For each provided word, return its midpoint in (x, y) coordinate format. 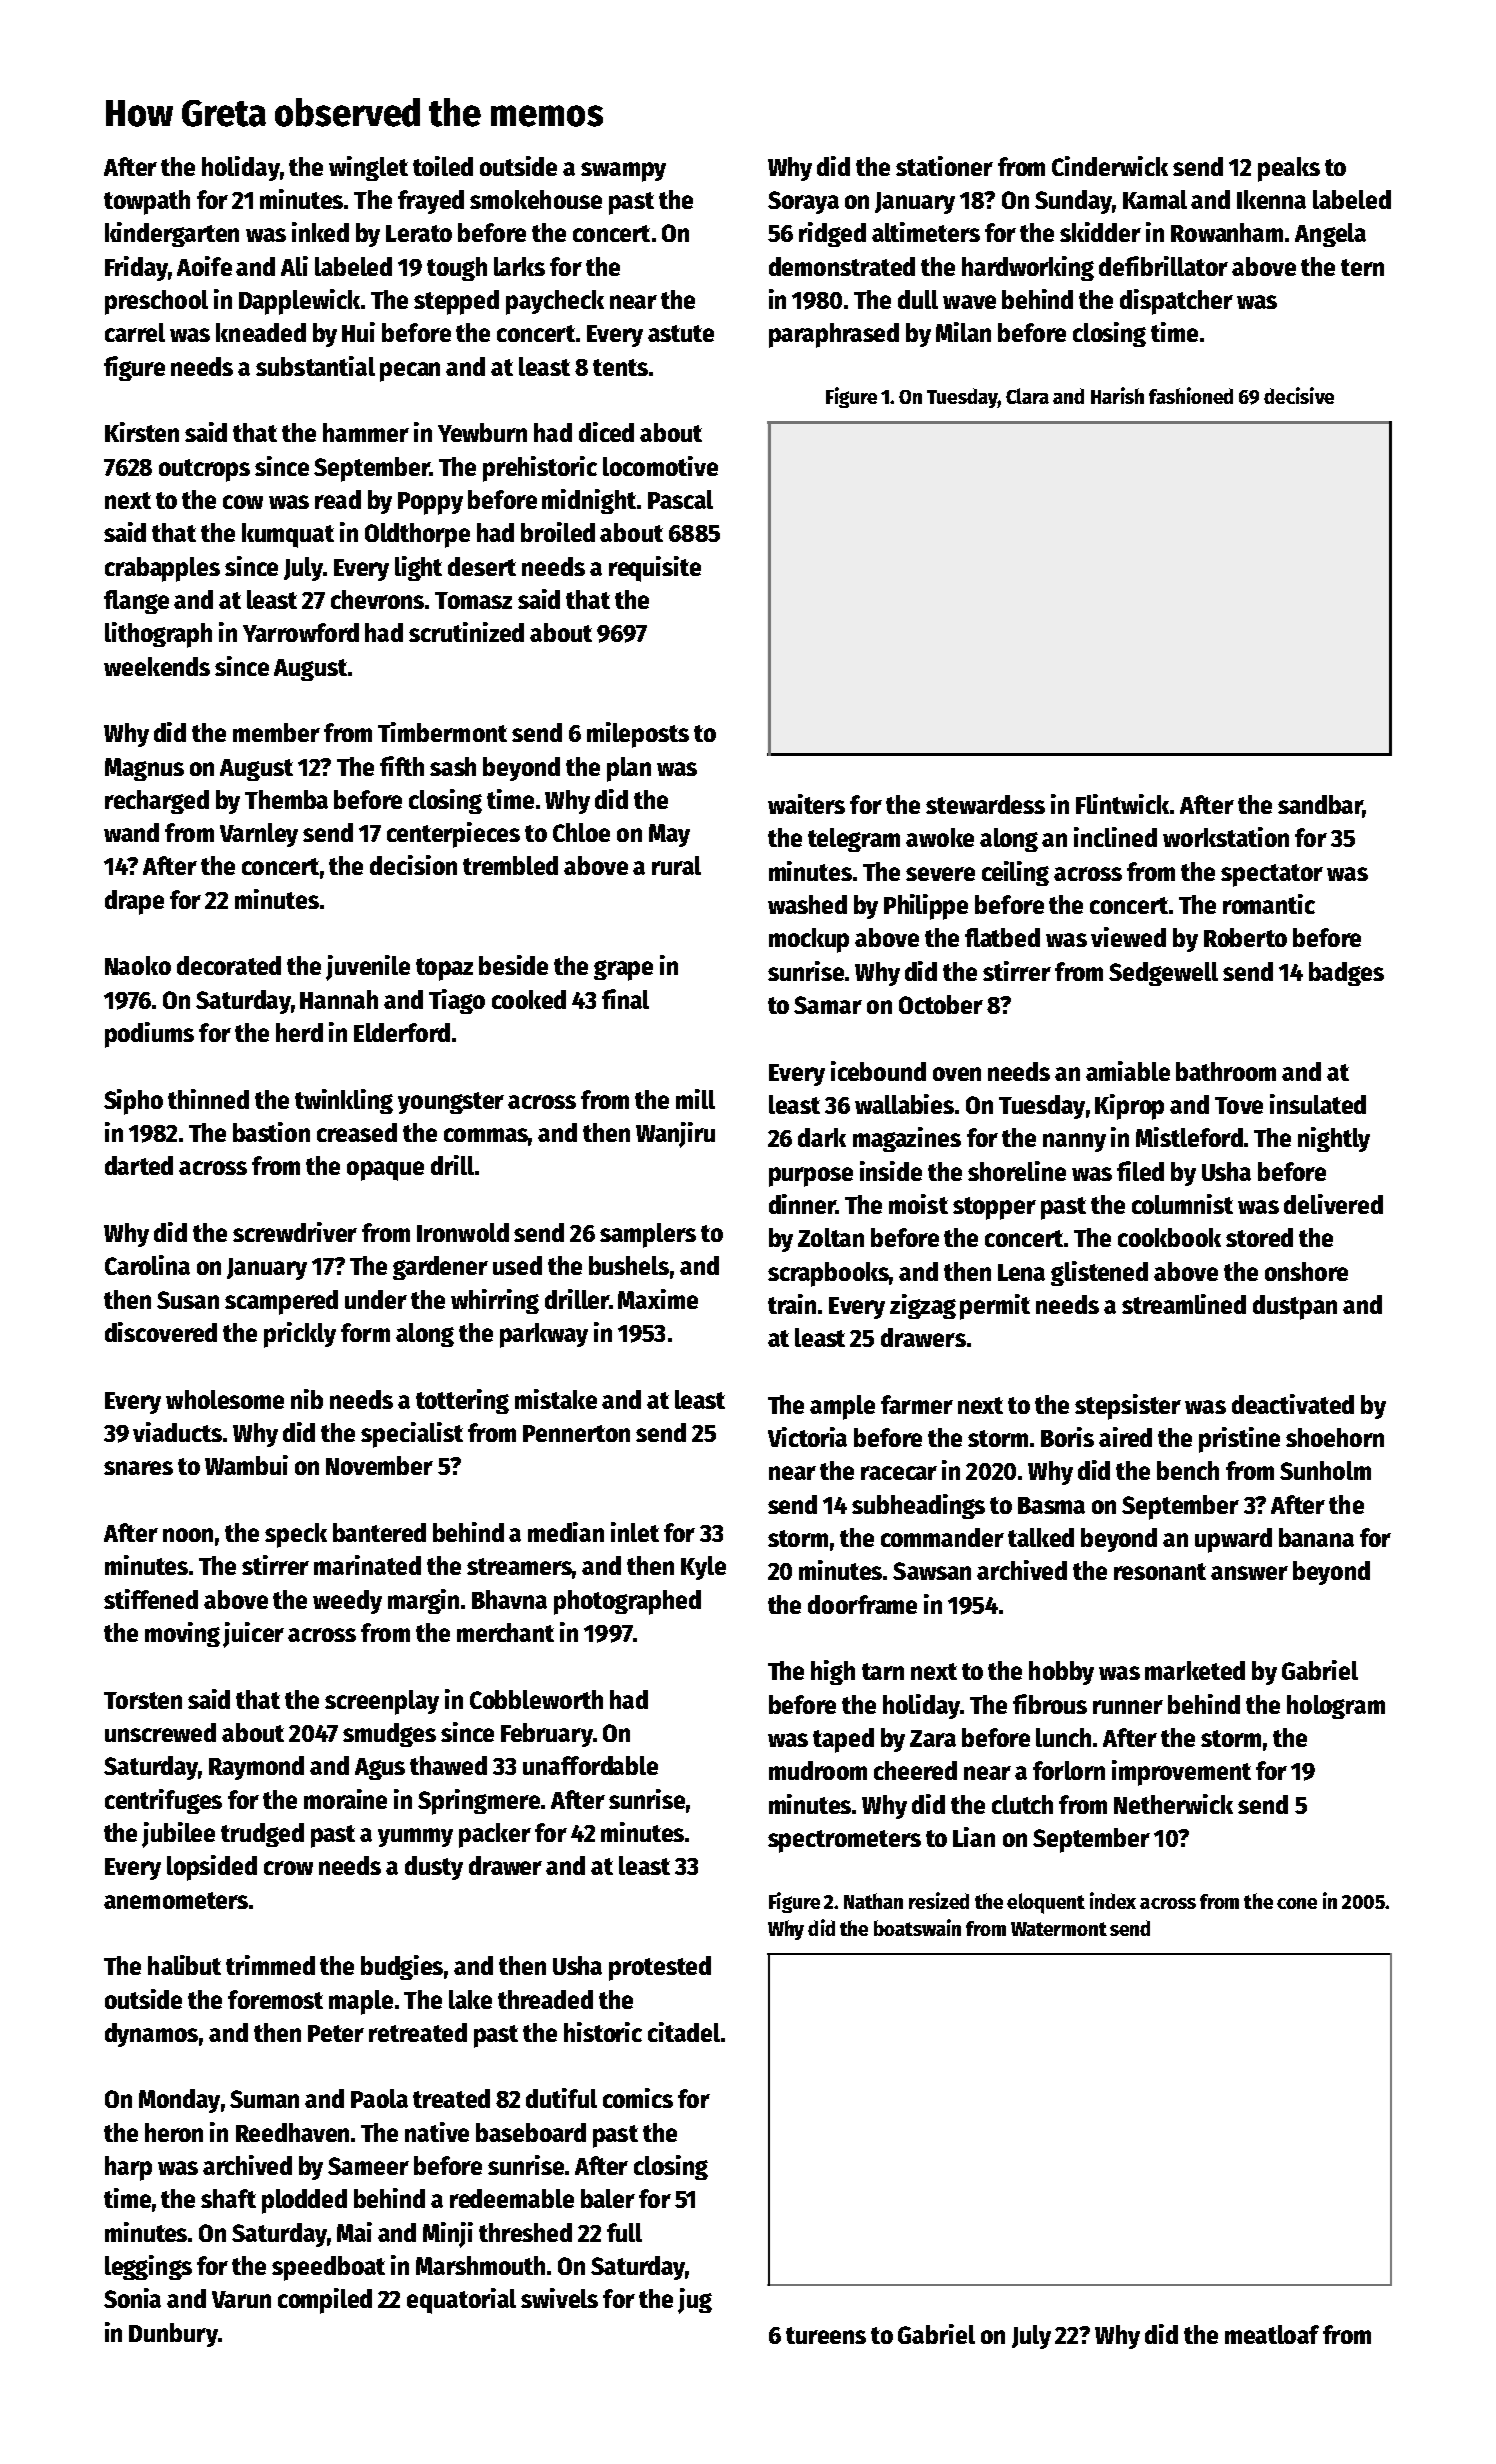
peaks (1289, 169)
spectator (1272, 875)
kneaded (261, 332)
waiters (806, 804)
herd (299, 1032)
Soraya (803, 202)
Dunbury (173, 2335)
